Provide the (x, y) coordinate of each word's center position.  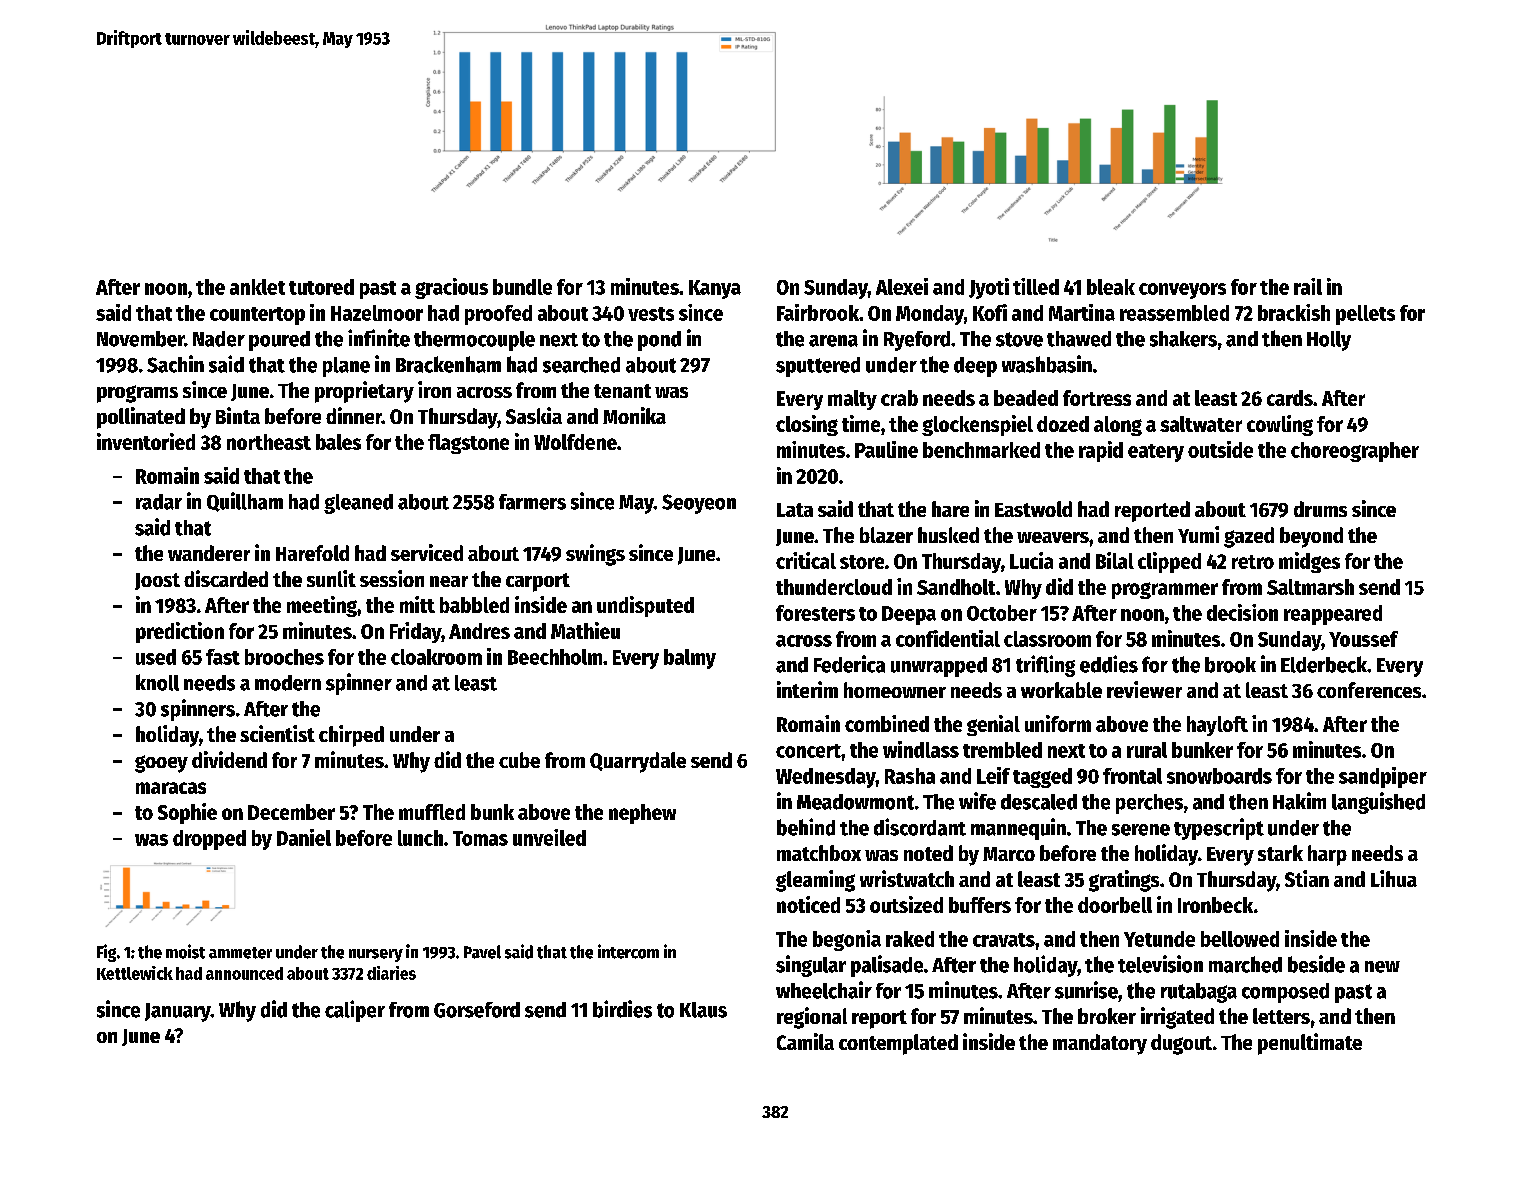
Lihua (1394, 878)
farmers (532, 502)
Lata (795, 510)
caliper (355, 1011)
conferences (1369, 690)
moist (185, 951)
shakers (1183, 339)
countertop (257, 316)
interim (807, 689)
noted (928, 853)
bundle (522, 287)
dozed (1063, 424)
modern (288, 683)
